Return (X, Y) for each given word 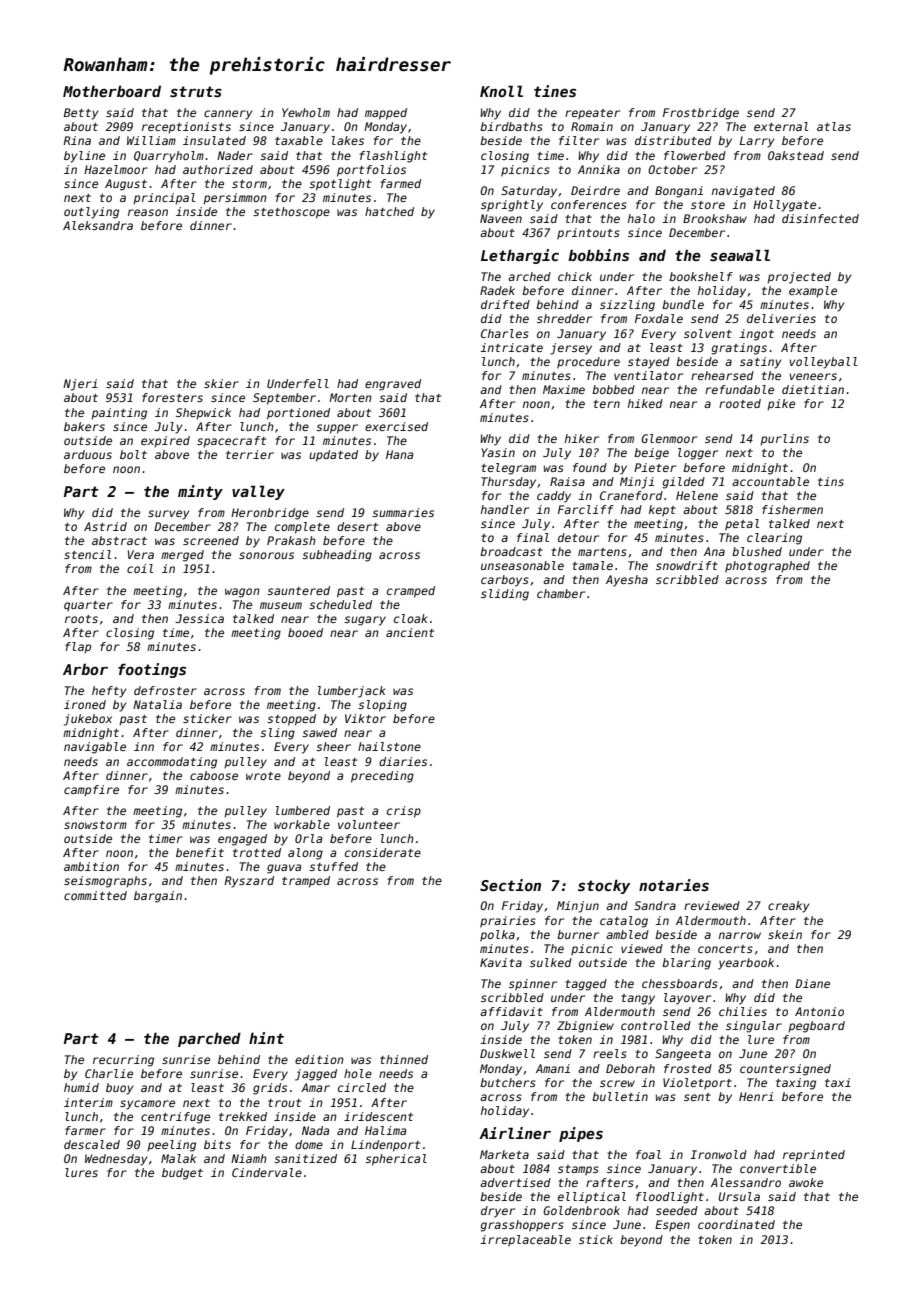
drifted (505, 304)
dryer (498, 1212)
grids (270, 1089)
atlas (834, 126)
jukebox (88, 720)
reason (148, 212)
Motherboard (112, 91)
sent (697, 1097)
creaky (788, 907)
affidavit (511, 1011)
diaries (403, 761)
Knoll (501, 91)
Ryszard (249, 882)
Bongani (679, 192)
